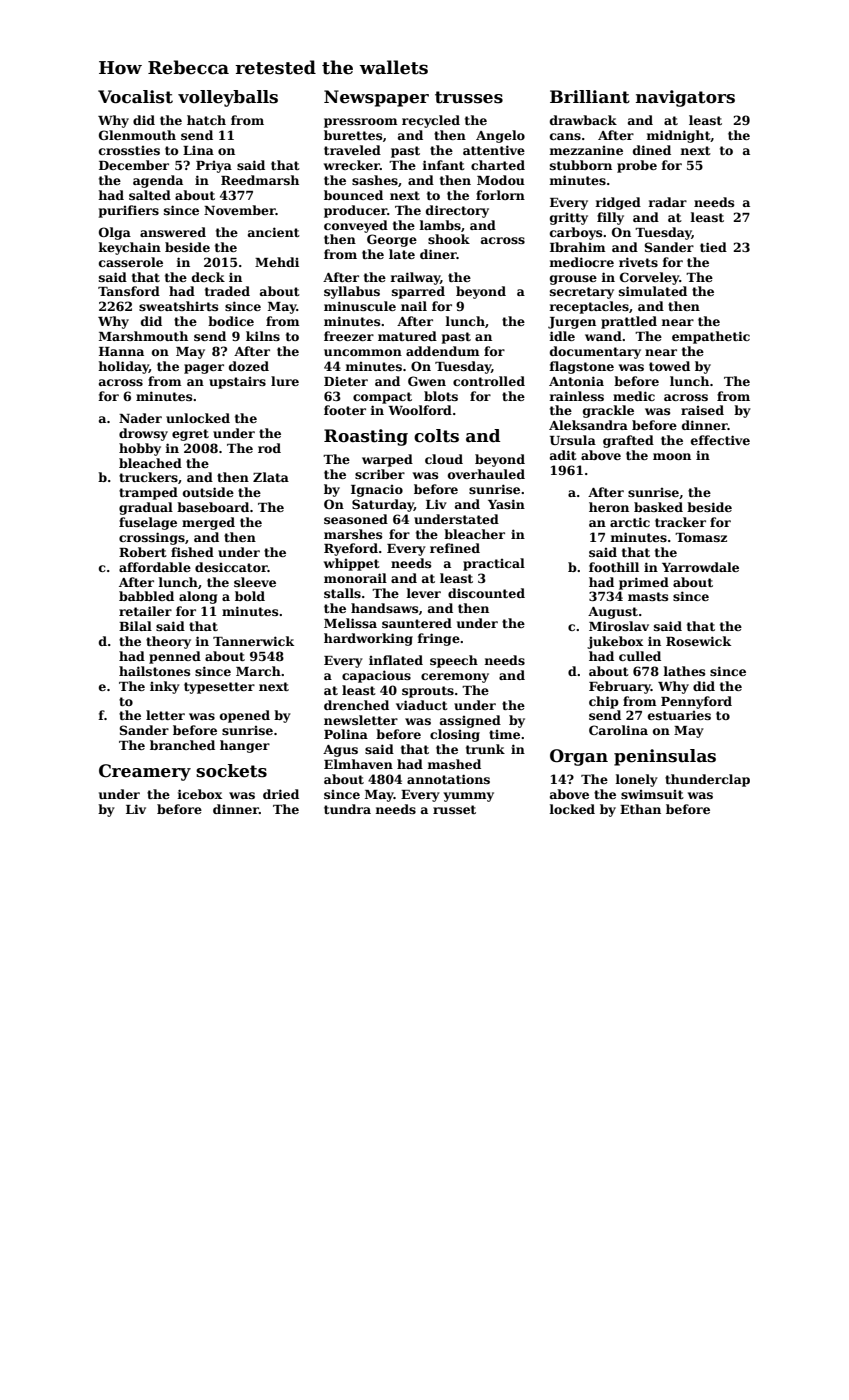  What do you see at coordinates (684, 671) in the page?
I see `lathes` at bounding box center [684, 671].
